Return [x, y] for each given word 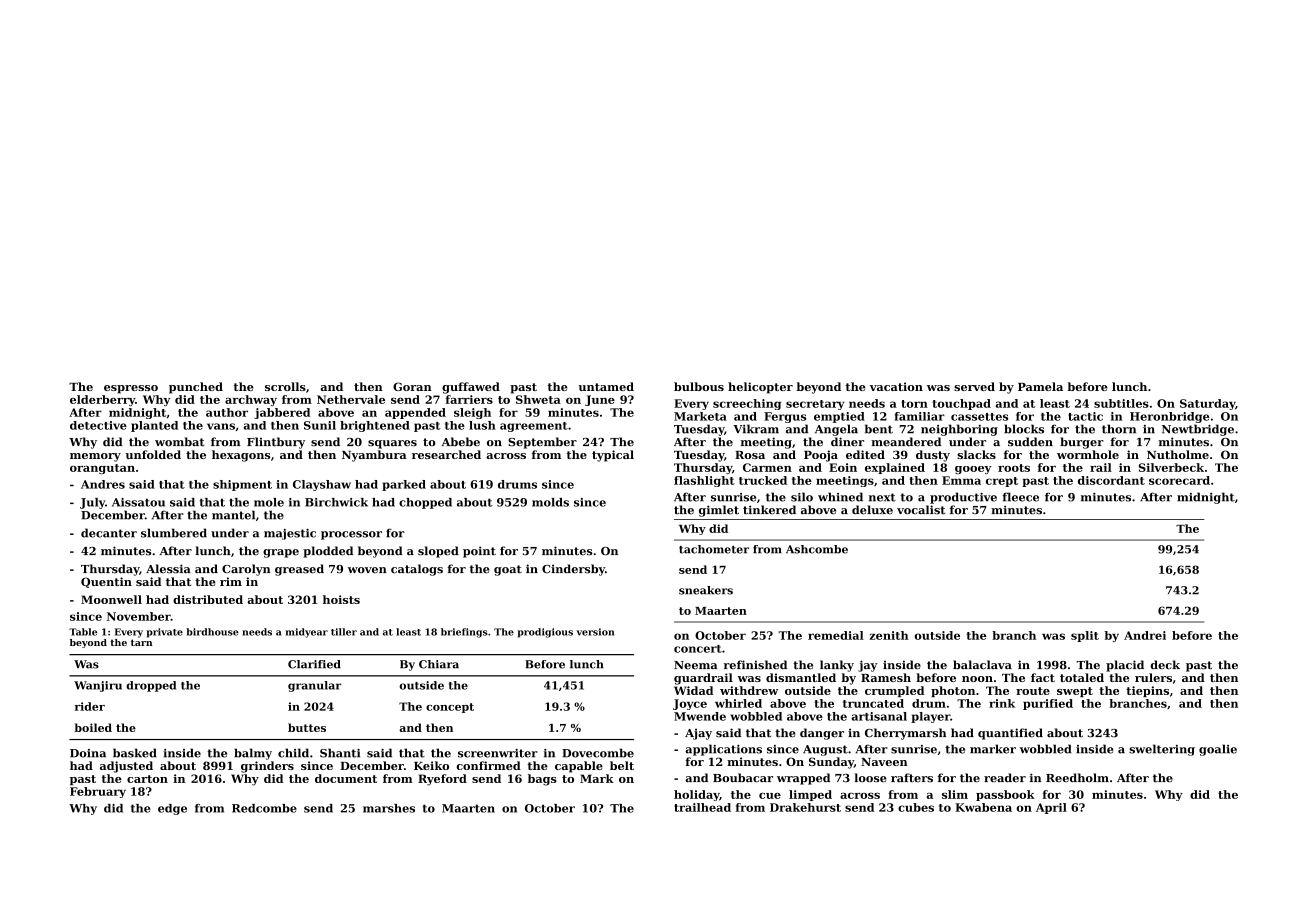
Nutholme [1178, 454]
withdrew [749, 690]
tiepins [1147, 691]
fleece [1021, 497]
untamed [606, 386]
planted [154, 426]
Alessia [168, 569]
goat [508, 570]
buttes [307, 727]
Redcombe [264, 808]
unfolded [153, 454]
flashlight [704, 481]
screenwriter [498, 753]
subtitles [1121, 403]
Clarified [314, 664]
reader [1005, 778]
